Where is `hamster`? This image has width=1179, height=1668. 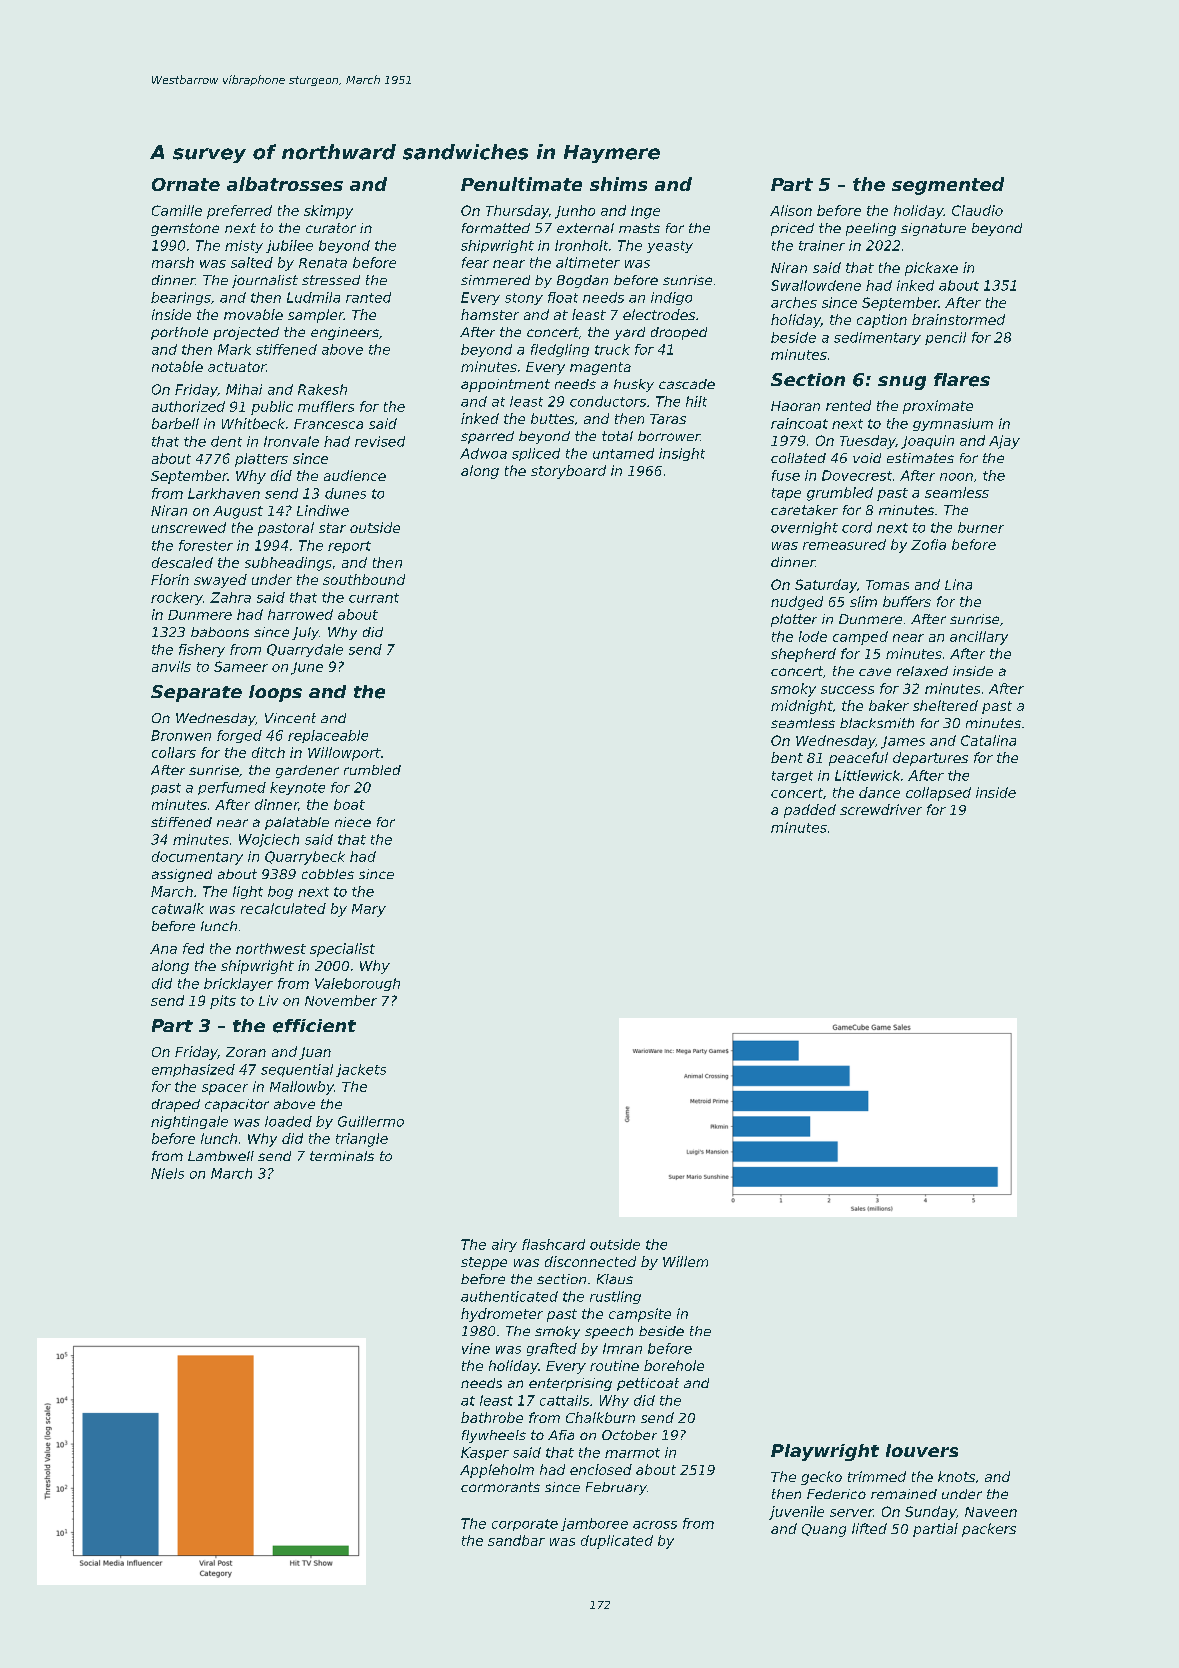
hamster is located at coordinates (490, 314).
